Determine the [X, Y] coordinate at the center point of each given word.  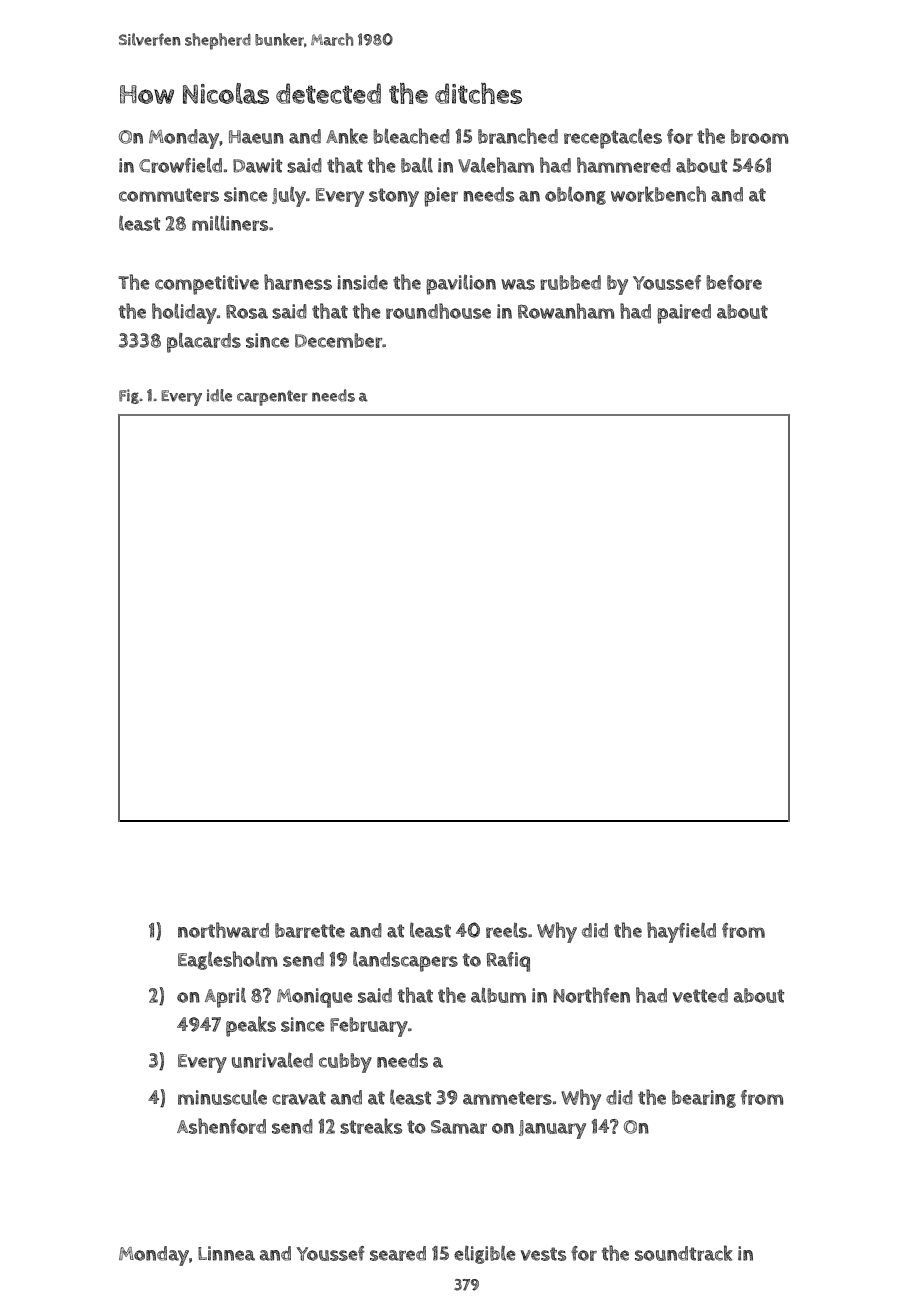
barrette [310, 930]
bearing [704, 1099]
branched [518, 136]
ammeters [507, 1098]
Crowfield [180, 165]
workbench [658, 194]
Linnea [226, 1253]
